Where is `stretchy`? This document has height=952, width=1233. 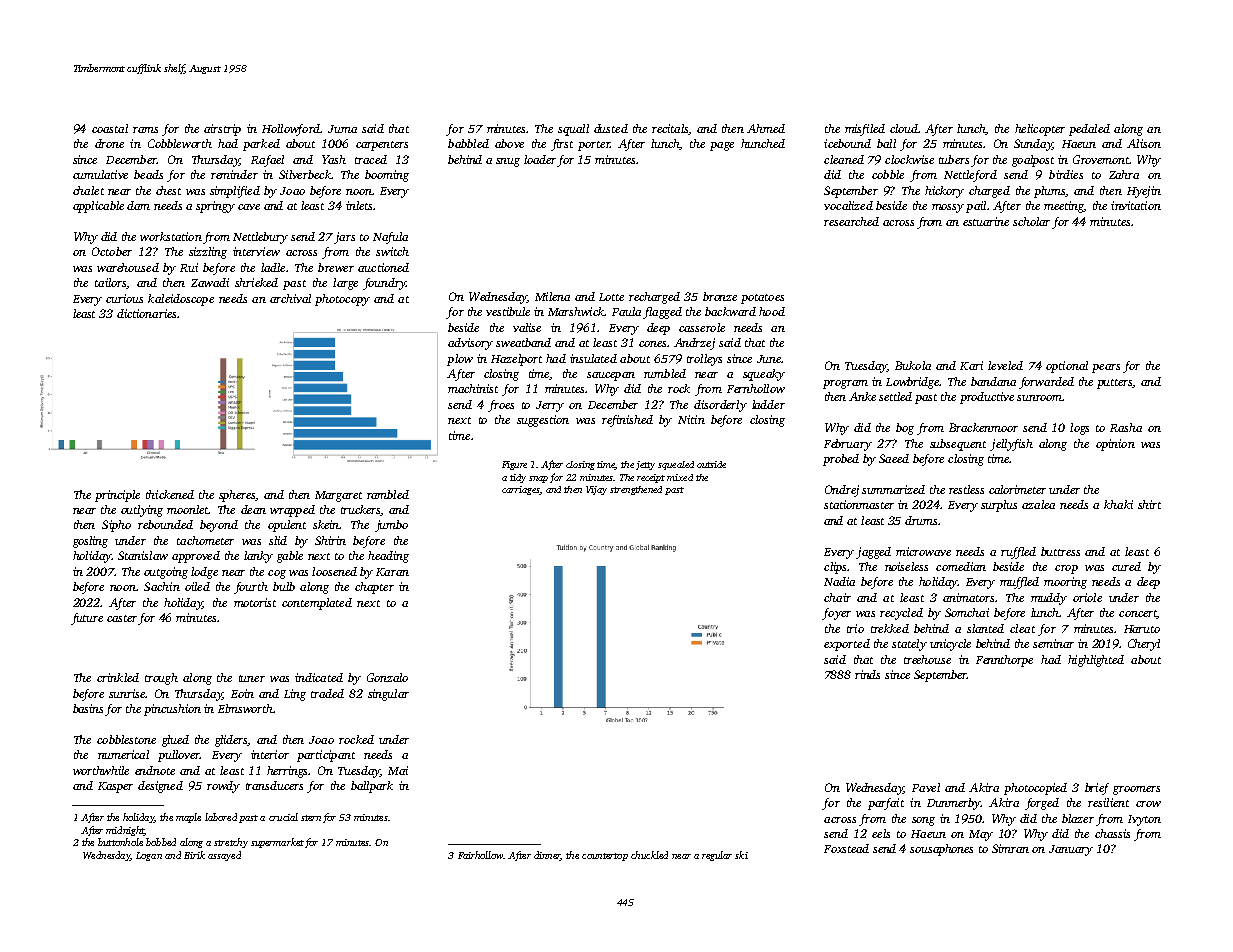 stretchy is located at coordinates (231, 843).
